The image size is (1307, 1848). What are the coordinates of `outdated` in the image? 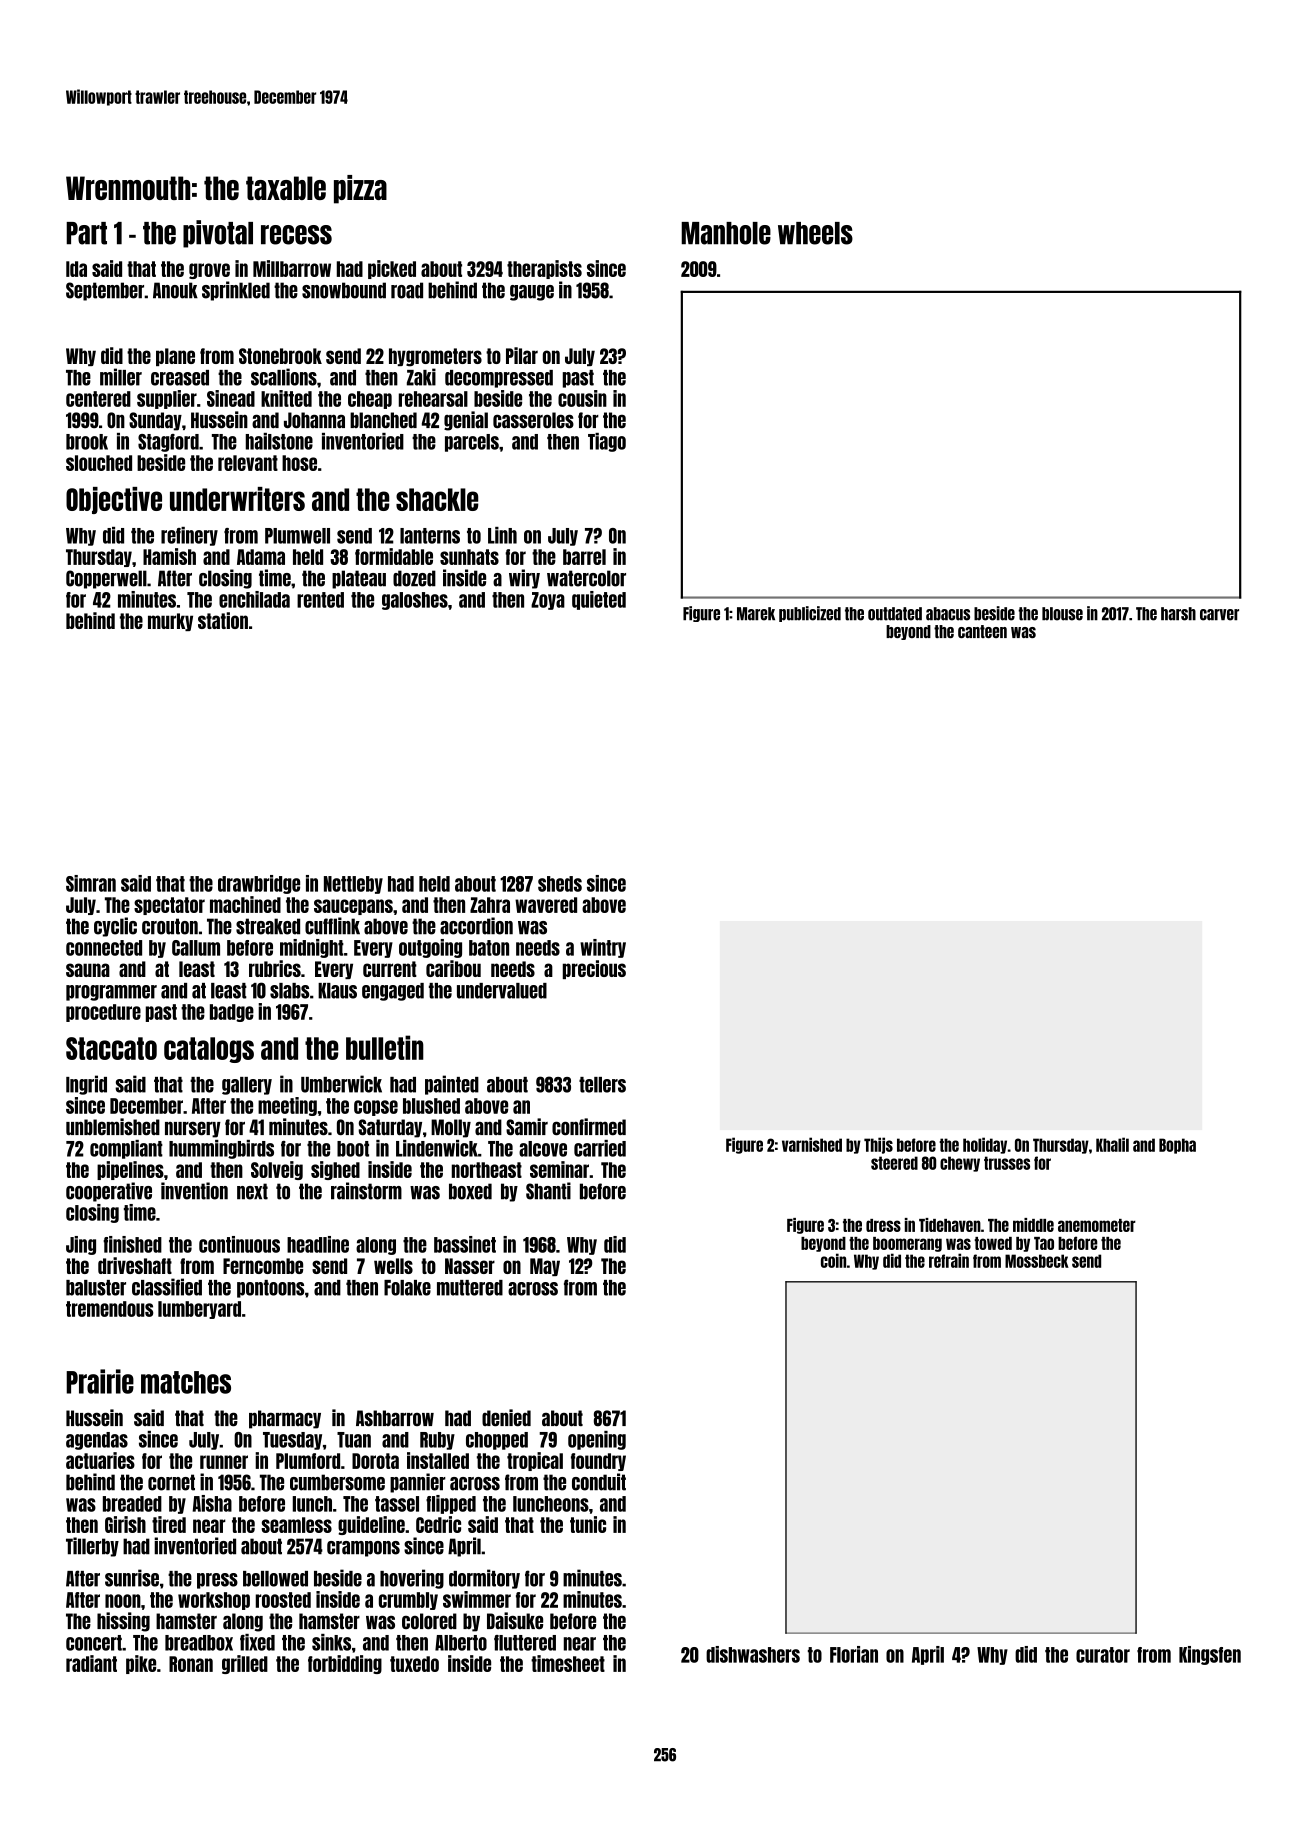 It's located at (895, 614).
